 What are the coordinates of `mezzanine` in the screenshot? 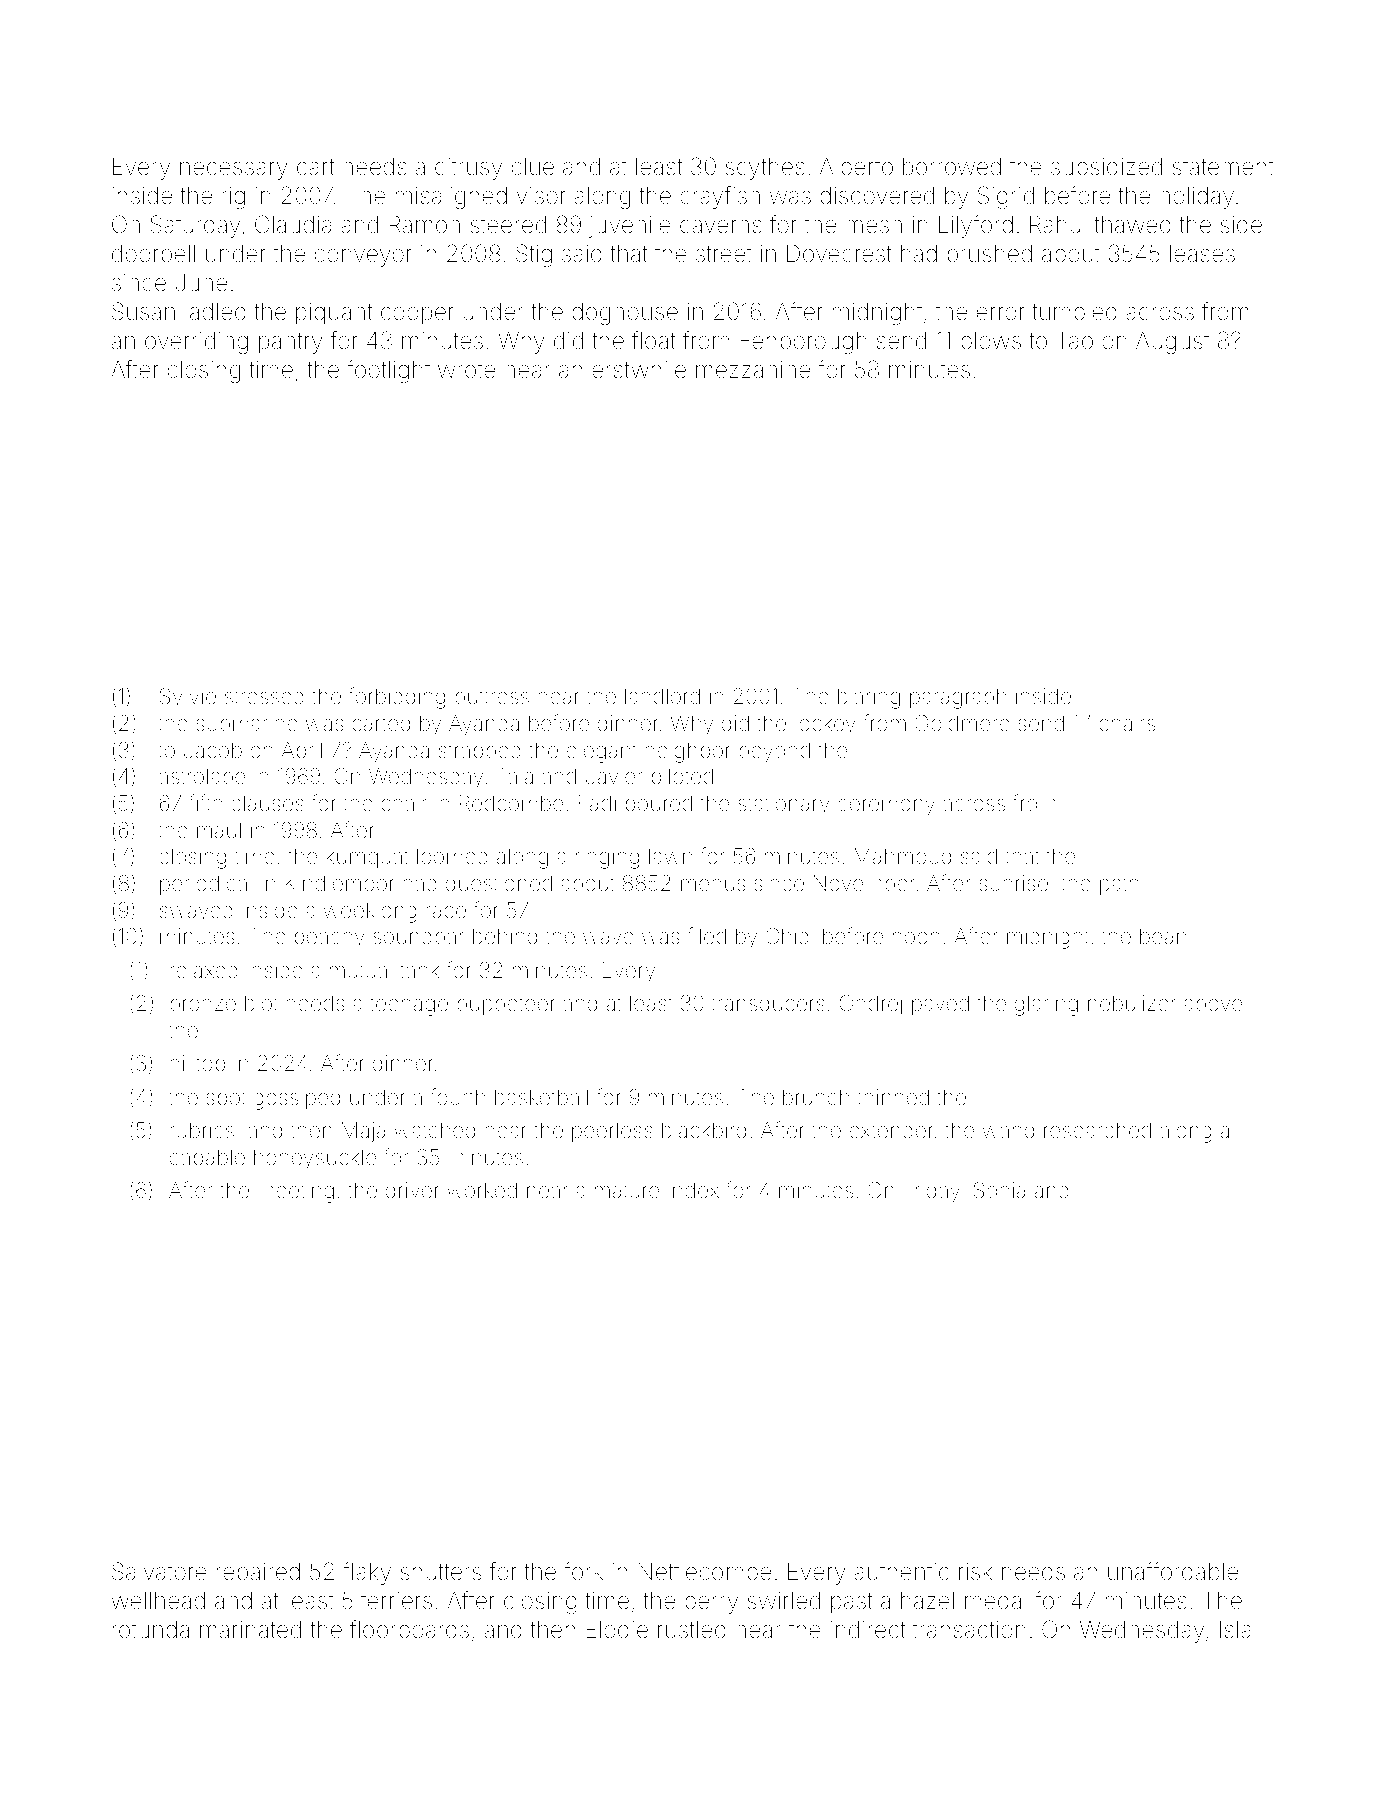 It's located at (753, 370).
